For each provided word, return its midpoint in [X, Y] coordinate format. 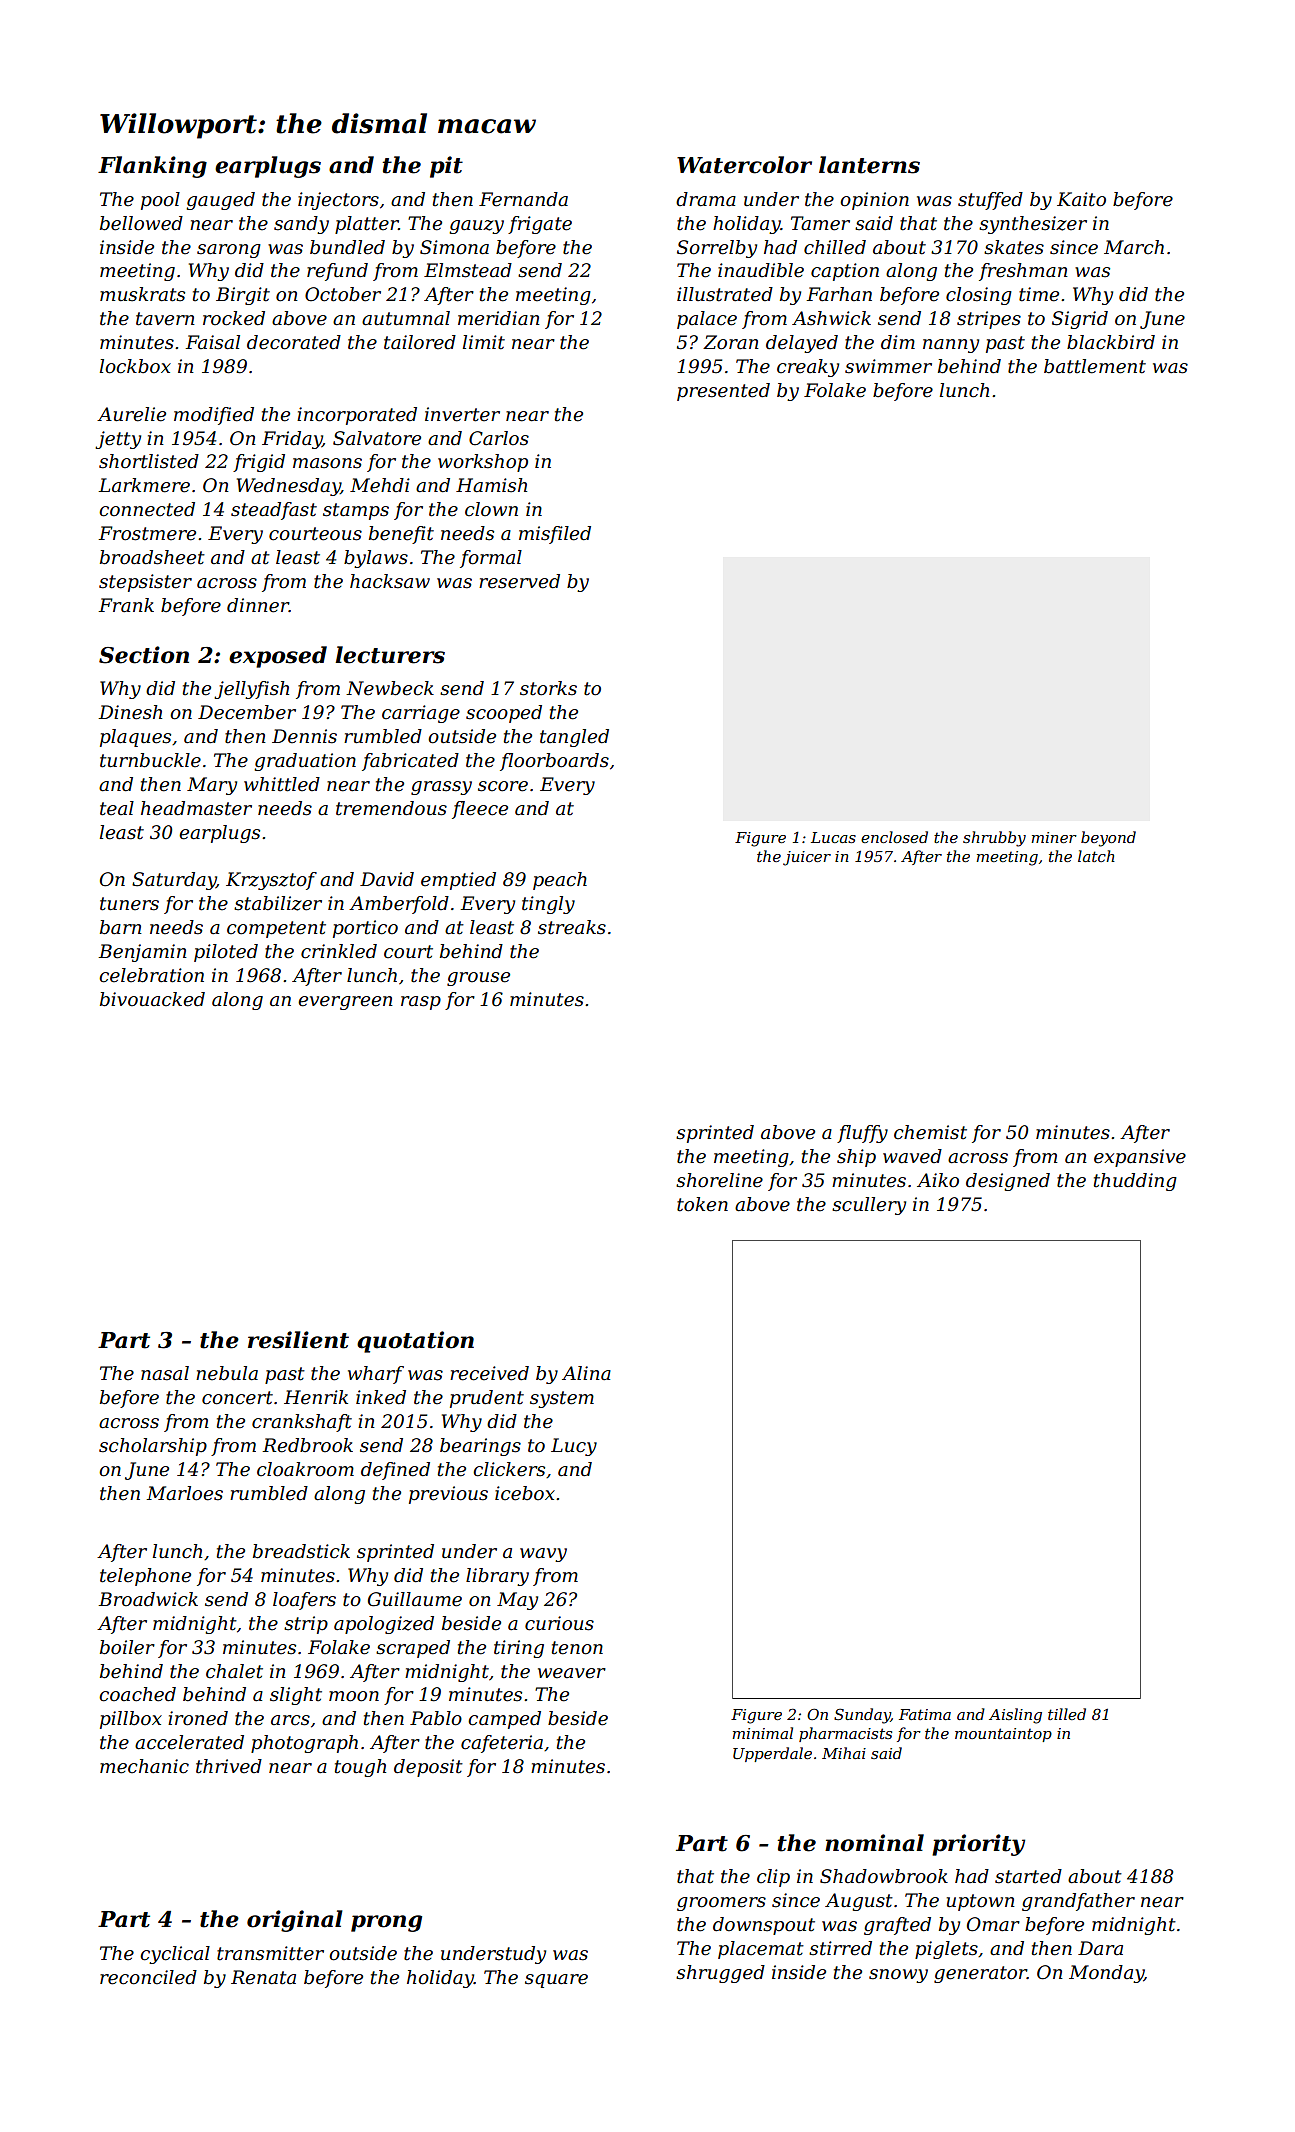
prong [386, 1923]
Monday [1106, 1974]
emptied [458, 881]
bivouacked [152, 999]
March [1134, 247]
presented [723, 392]
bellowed [141, 223]
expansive [1140, 1158]
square [556, 1981]
